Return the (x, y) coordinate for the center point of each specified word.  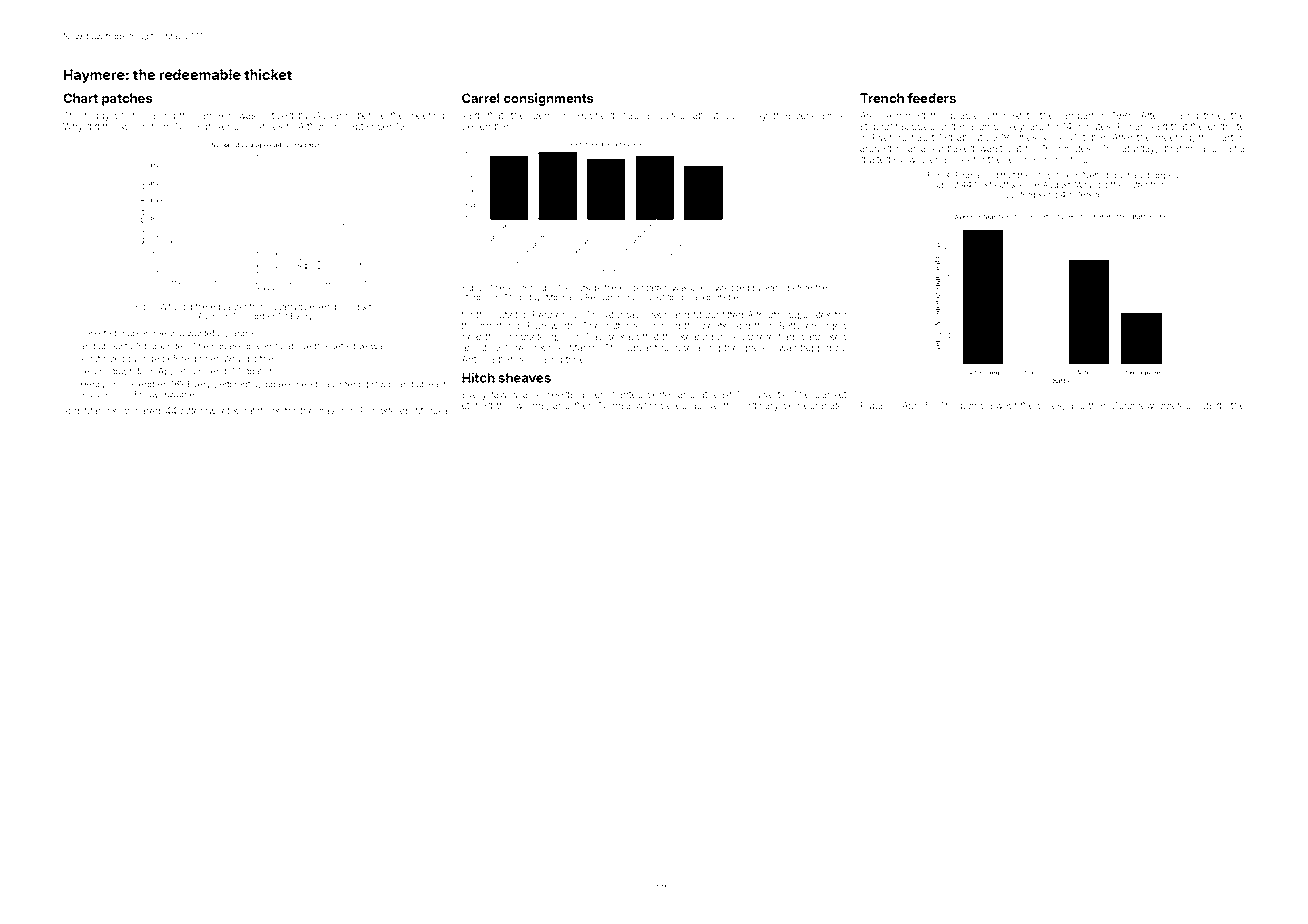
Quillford (1019, 195)
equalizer (228, 308)
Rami (774, 287)
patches (127, 99)
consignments (549, 99)
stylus (383, 385)
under (952, 126)
